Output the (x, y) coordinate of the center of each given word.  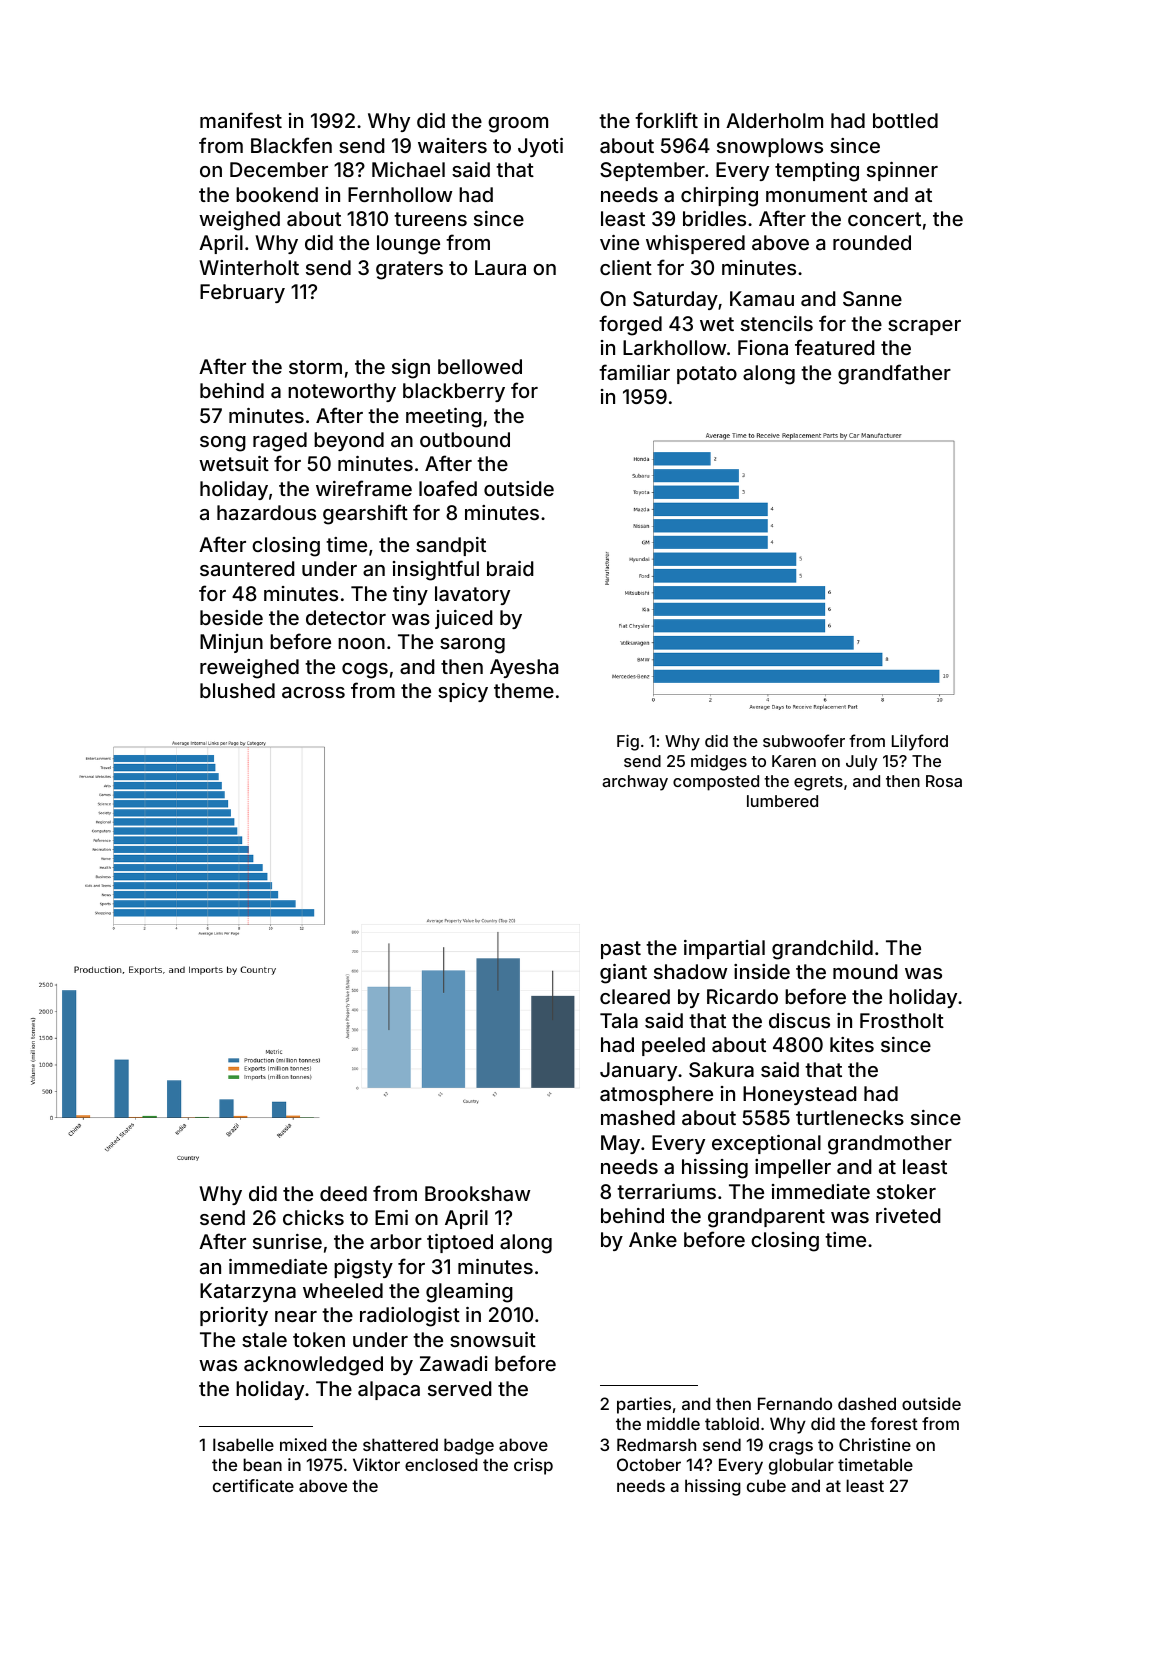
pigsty (363, 1269)
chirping (719, 197)
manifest (241, 120)
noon (361, 643)
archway (635, 783)
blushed (237, 690)
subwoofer (804, 740)
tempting (817, 172)
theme (524, 690)
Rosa (944, 781)
